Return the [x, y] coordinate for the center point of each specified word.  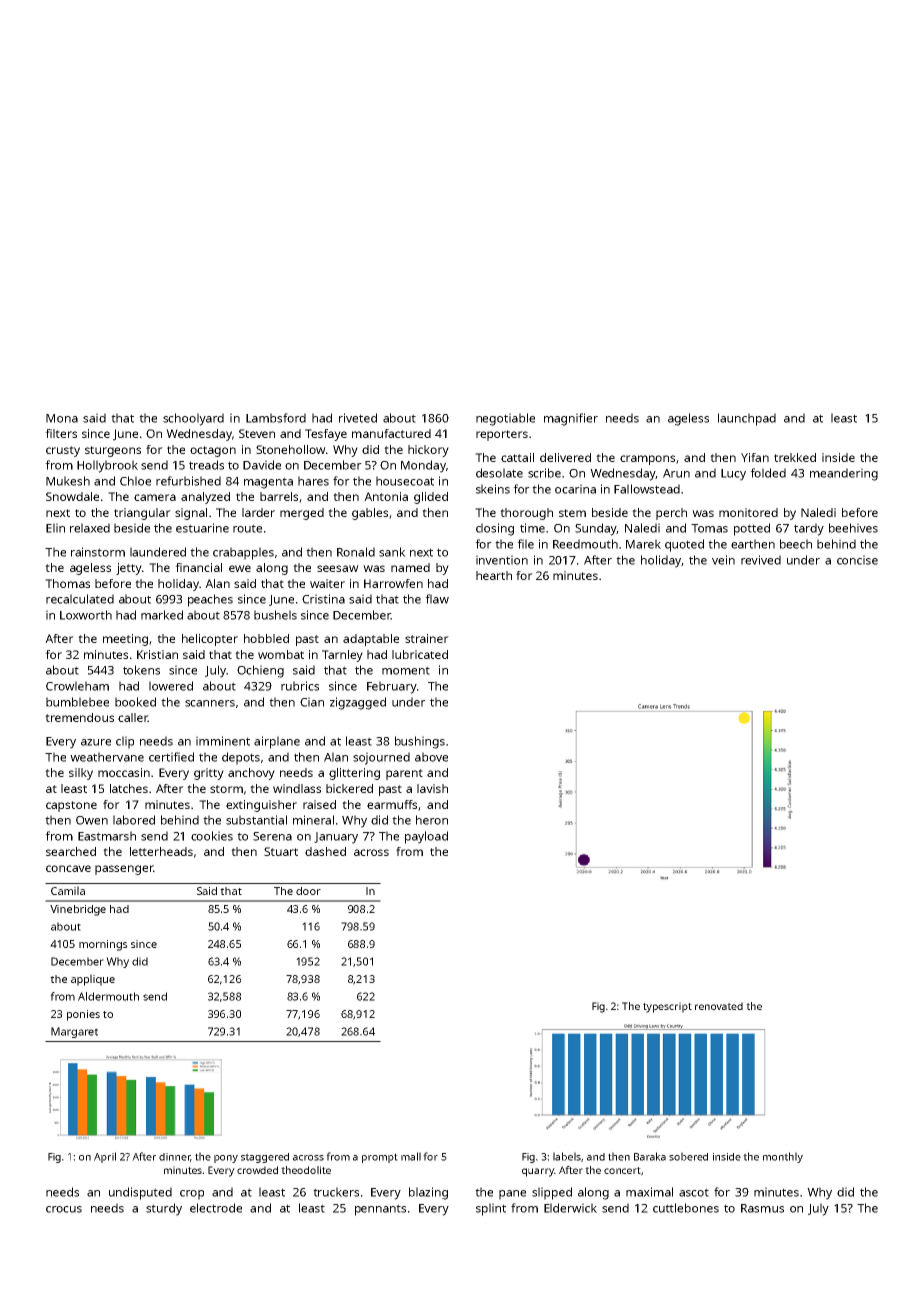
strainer [427, 638]
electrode [216, 1208]
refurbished [188, 481]
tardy [809, 529]
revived [761, 560]
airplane [277, 742]
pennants [380, 1210]
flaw [437, 599]
